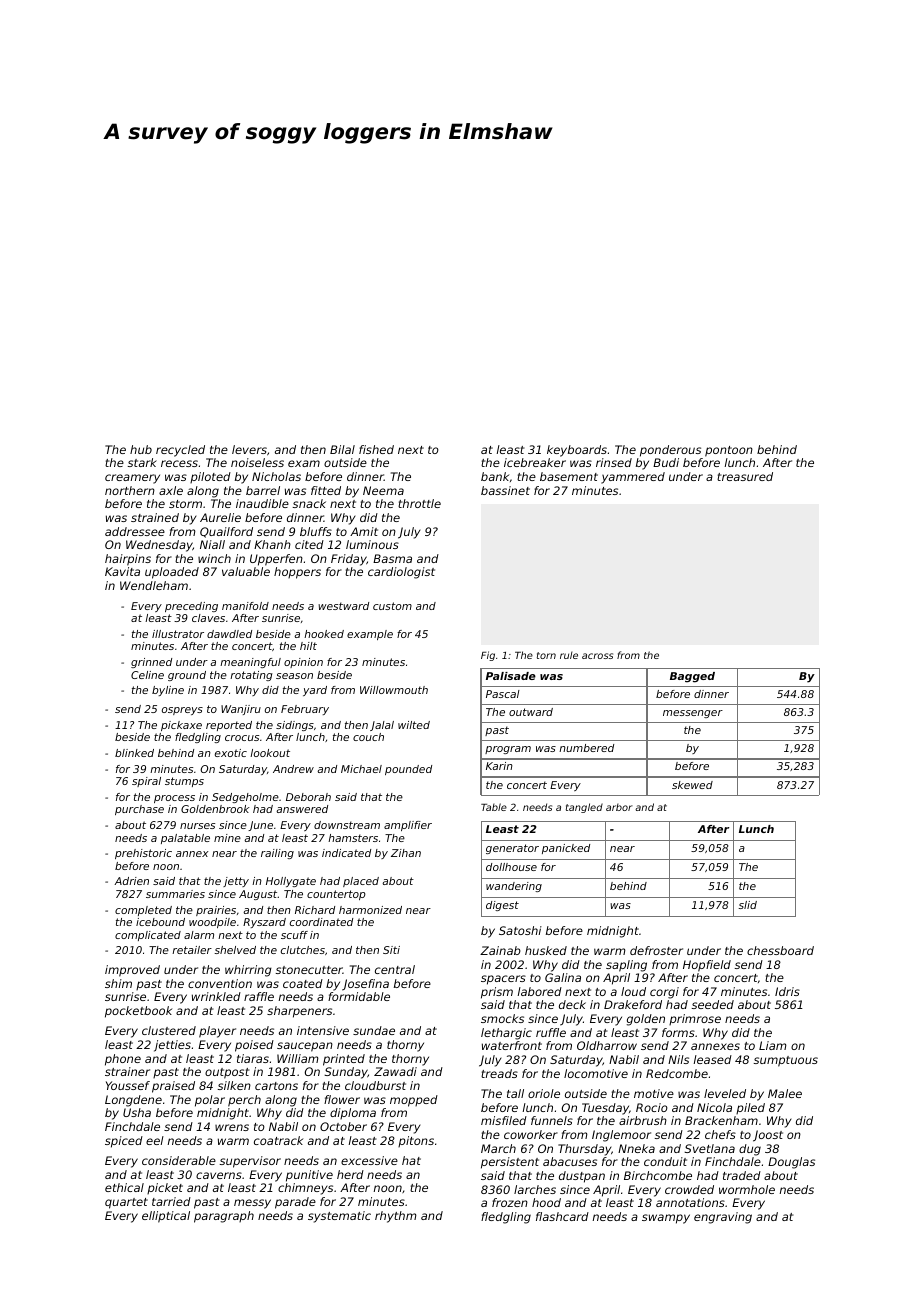 The width and height of the page is (924, 1308). What do you see at coordinates (729, 451) in the page?
I see `pontoon` at bounding box center [729, 451].
